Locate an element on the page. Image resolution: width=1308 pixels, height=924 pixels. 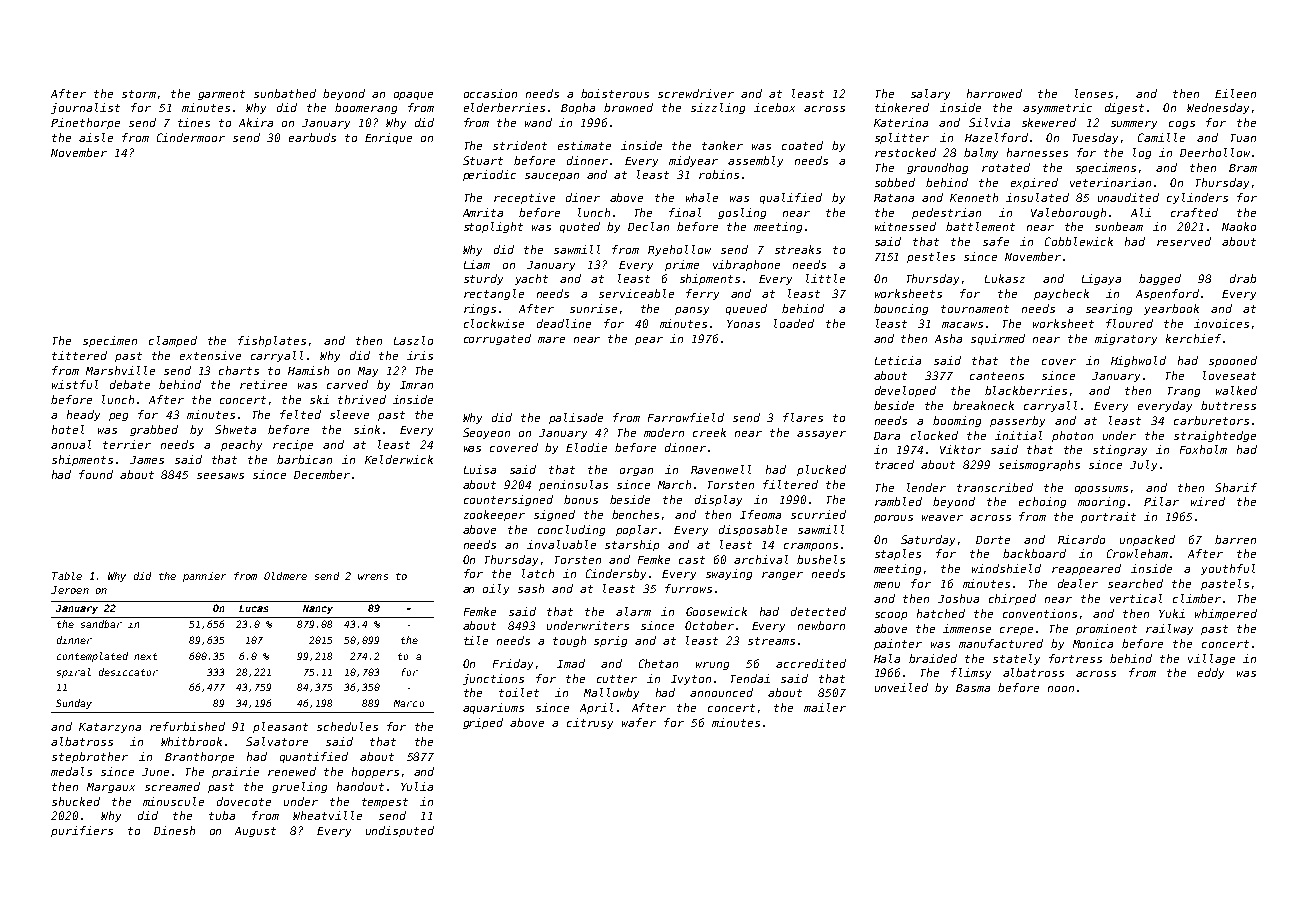
sash is located at coordinates (531, 588).
